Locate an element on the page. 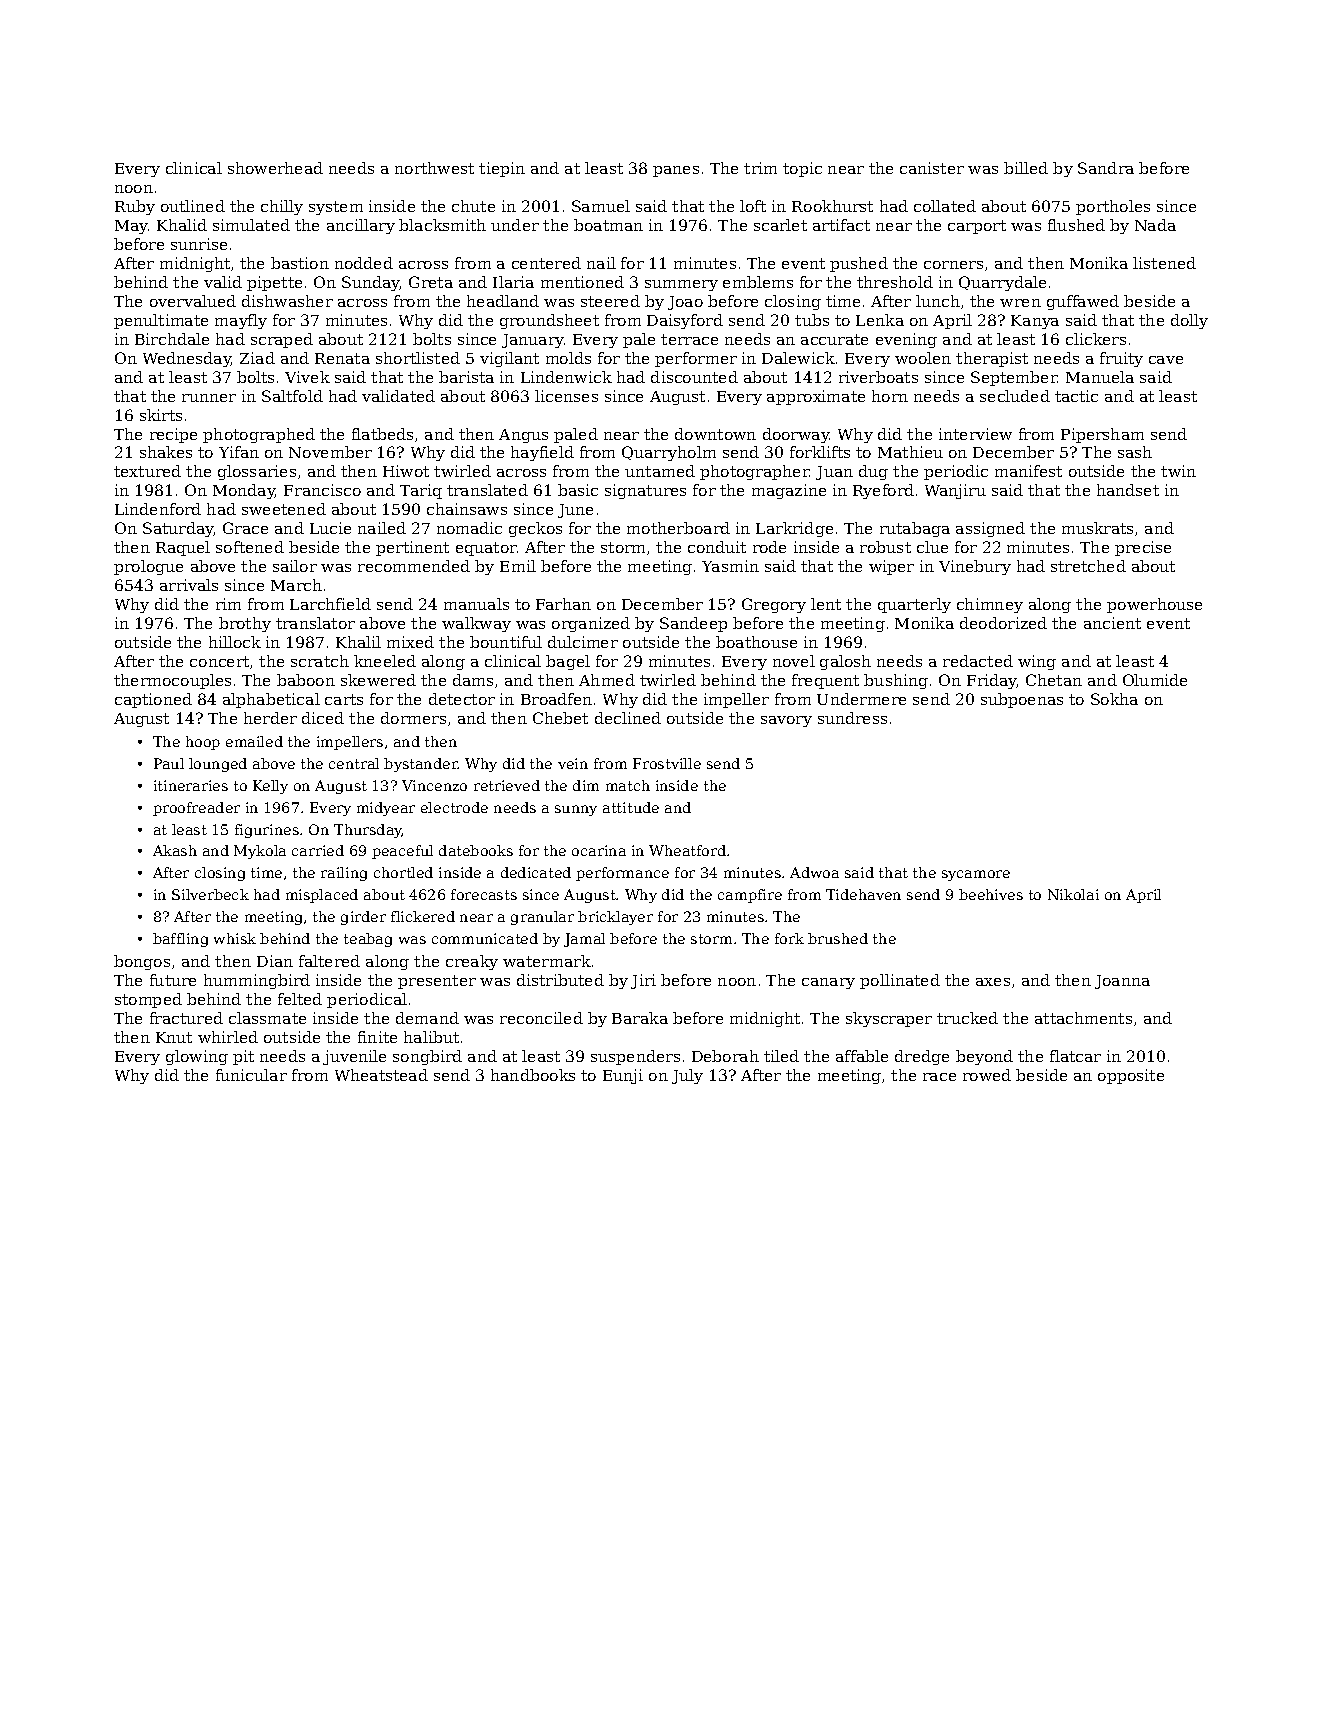 The height and width of the page is (1712, 1323). dulcimer is located at coordinates (583, 642).
